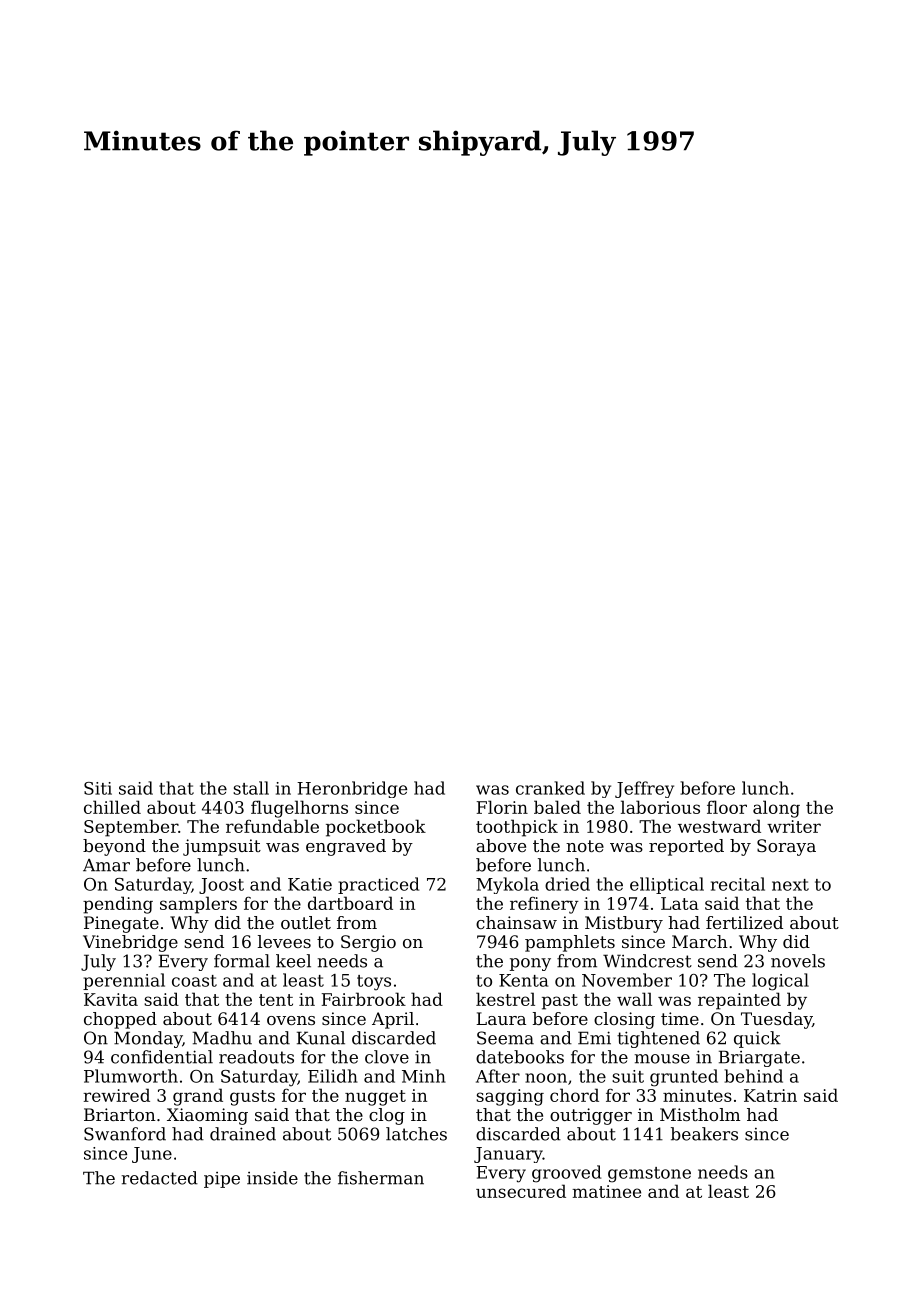 The image size is (924, 1314). I want to click on pocketbook, so click(376, 828).
